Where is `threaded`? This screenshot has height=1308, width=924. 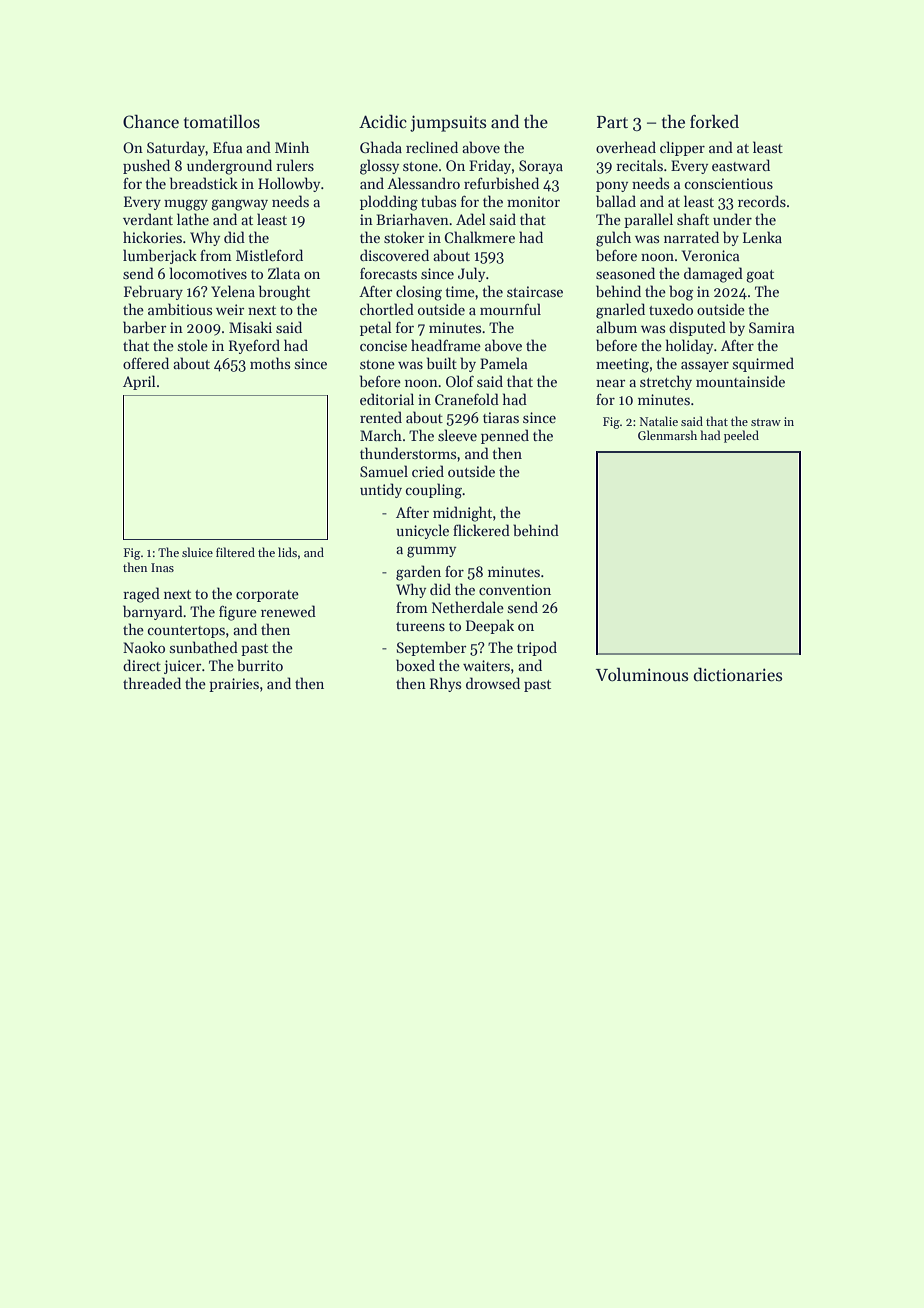 threaded is located at coordinates (152, 683).
